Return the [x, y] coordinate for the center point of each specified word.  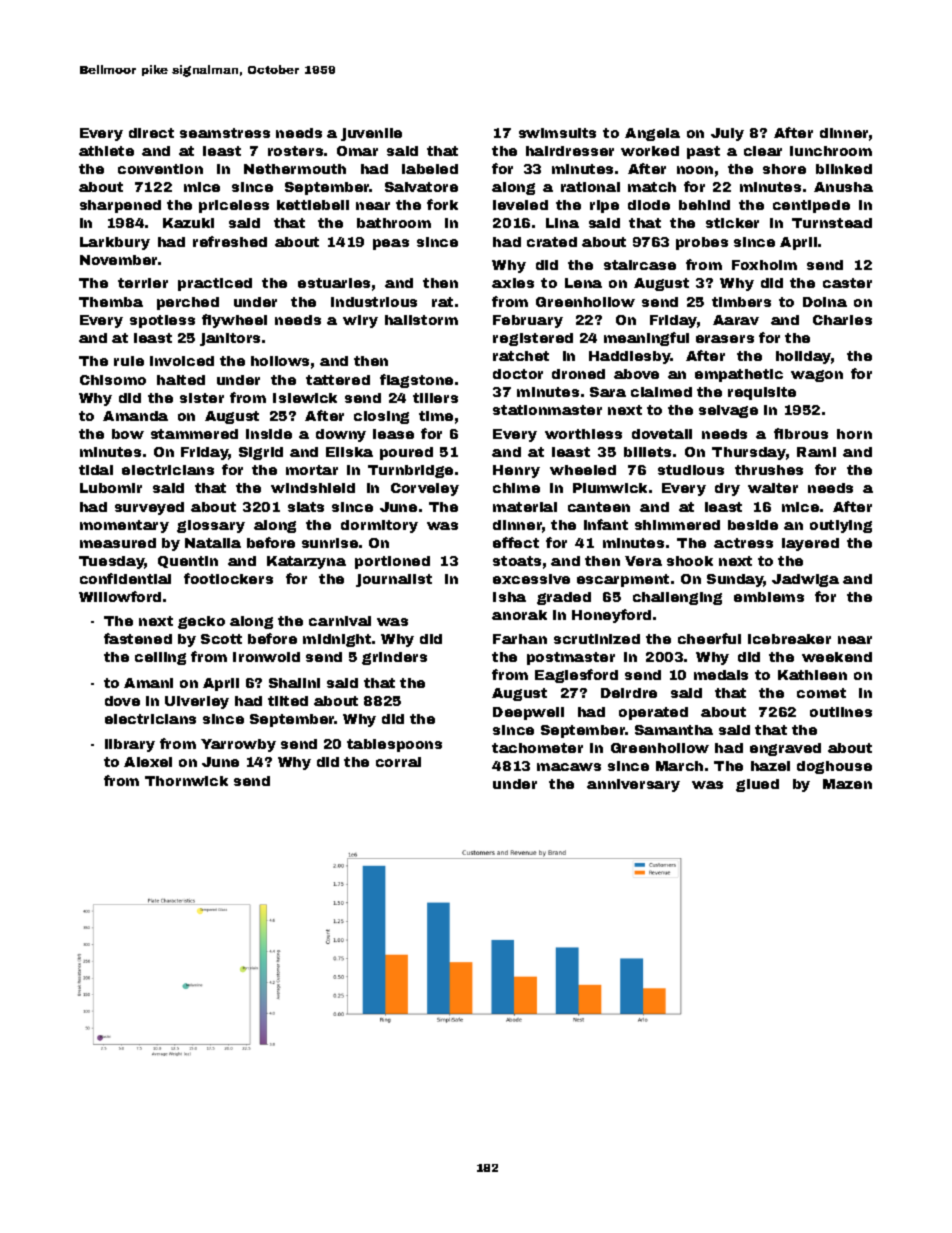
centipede [811, 206]
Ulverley [197, 702]
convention [160, 169]
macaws [569, 767]
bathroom [394, 223]
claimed [661, 392]
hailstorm [421, 320]
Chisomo [113, 380]
